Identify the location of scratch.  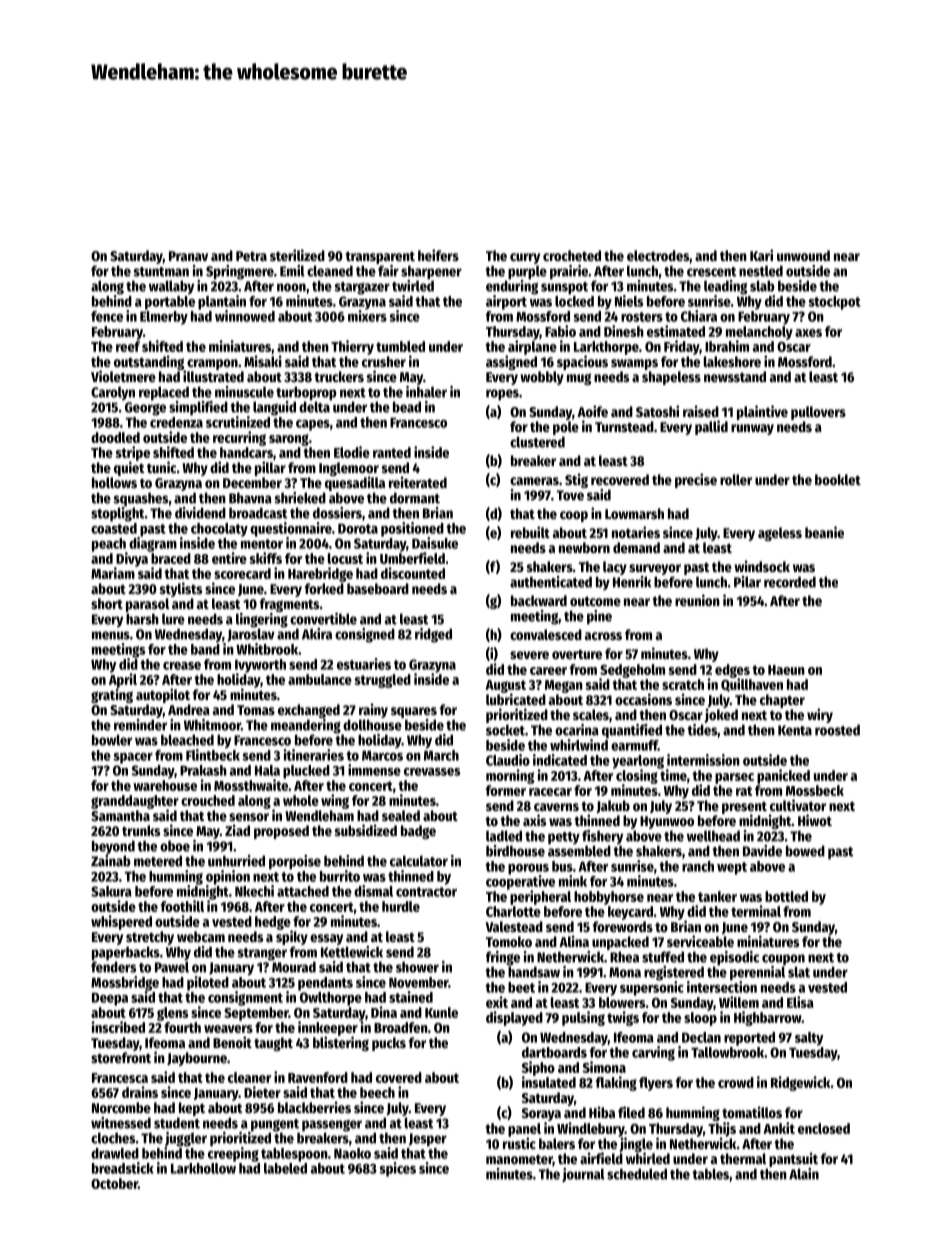
(683, 684).
